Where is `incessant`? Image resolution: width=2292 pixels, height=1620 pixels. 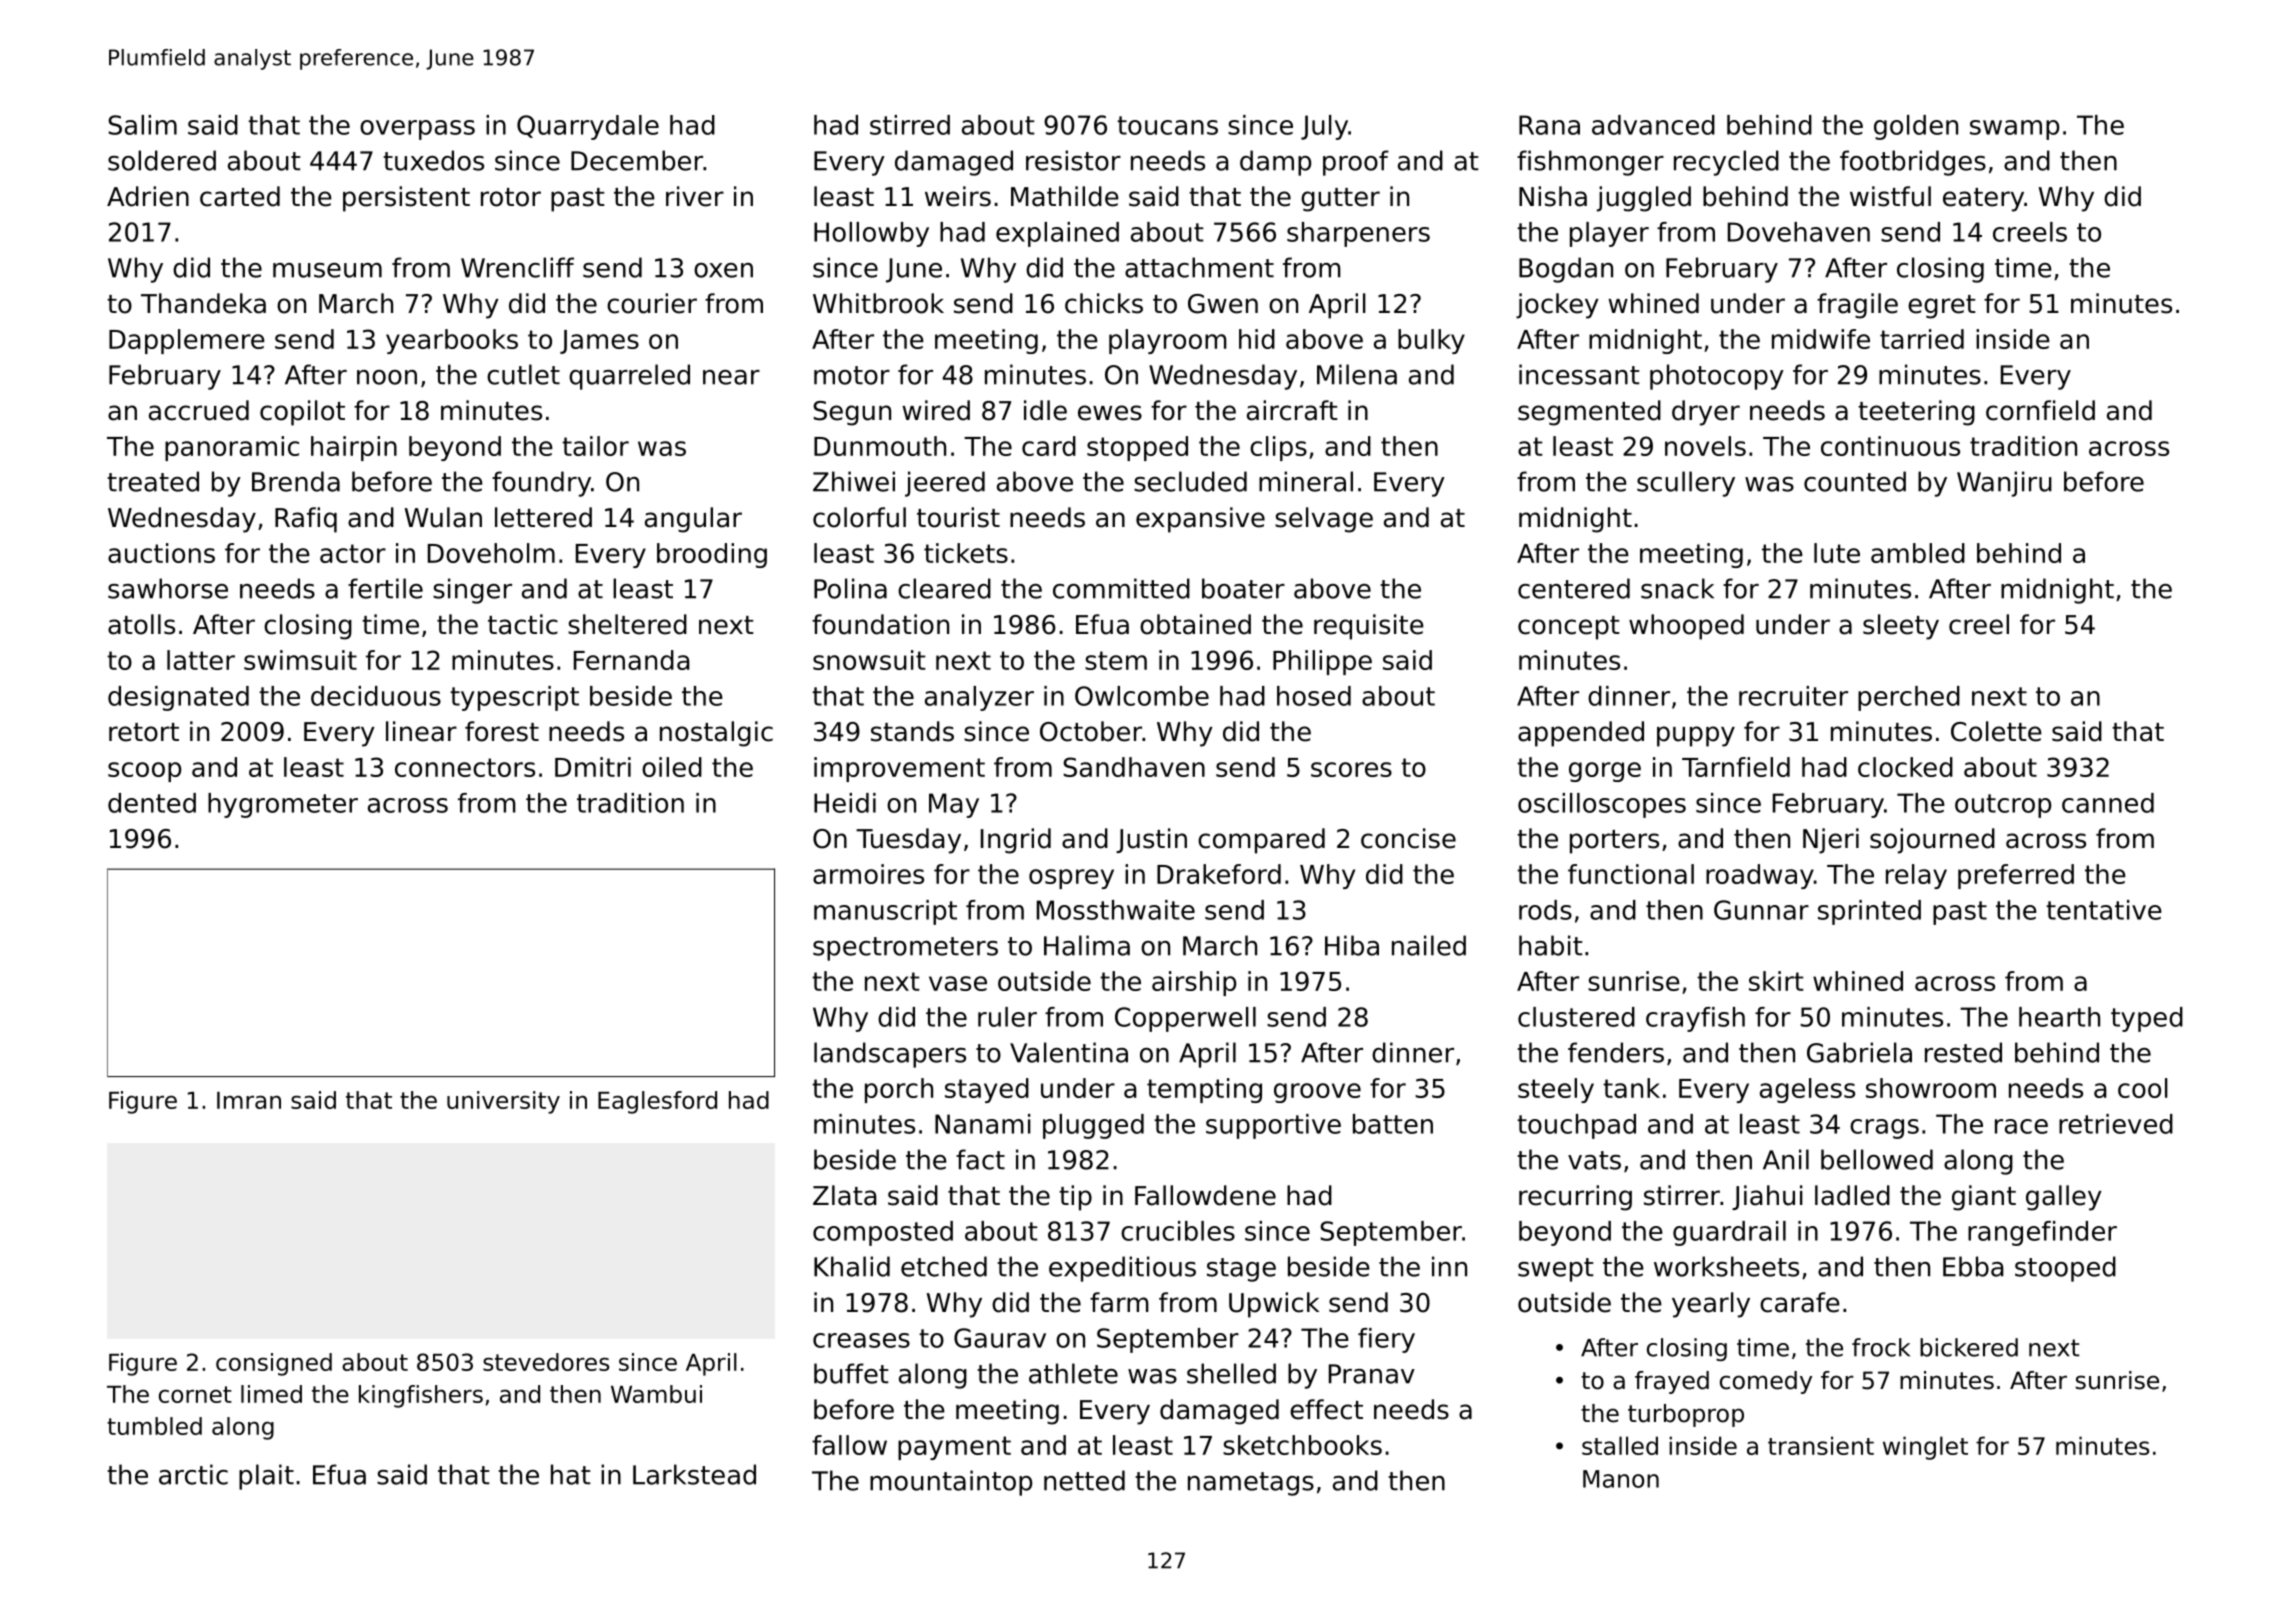
incessant is located at coordinates (1579, 374).
